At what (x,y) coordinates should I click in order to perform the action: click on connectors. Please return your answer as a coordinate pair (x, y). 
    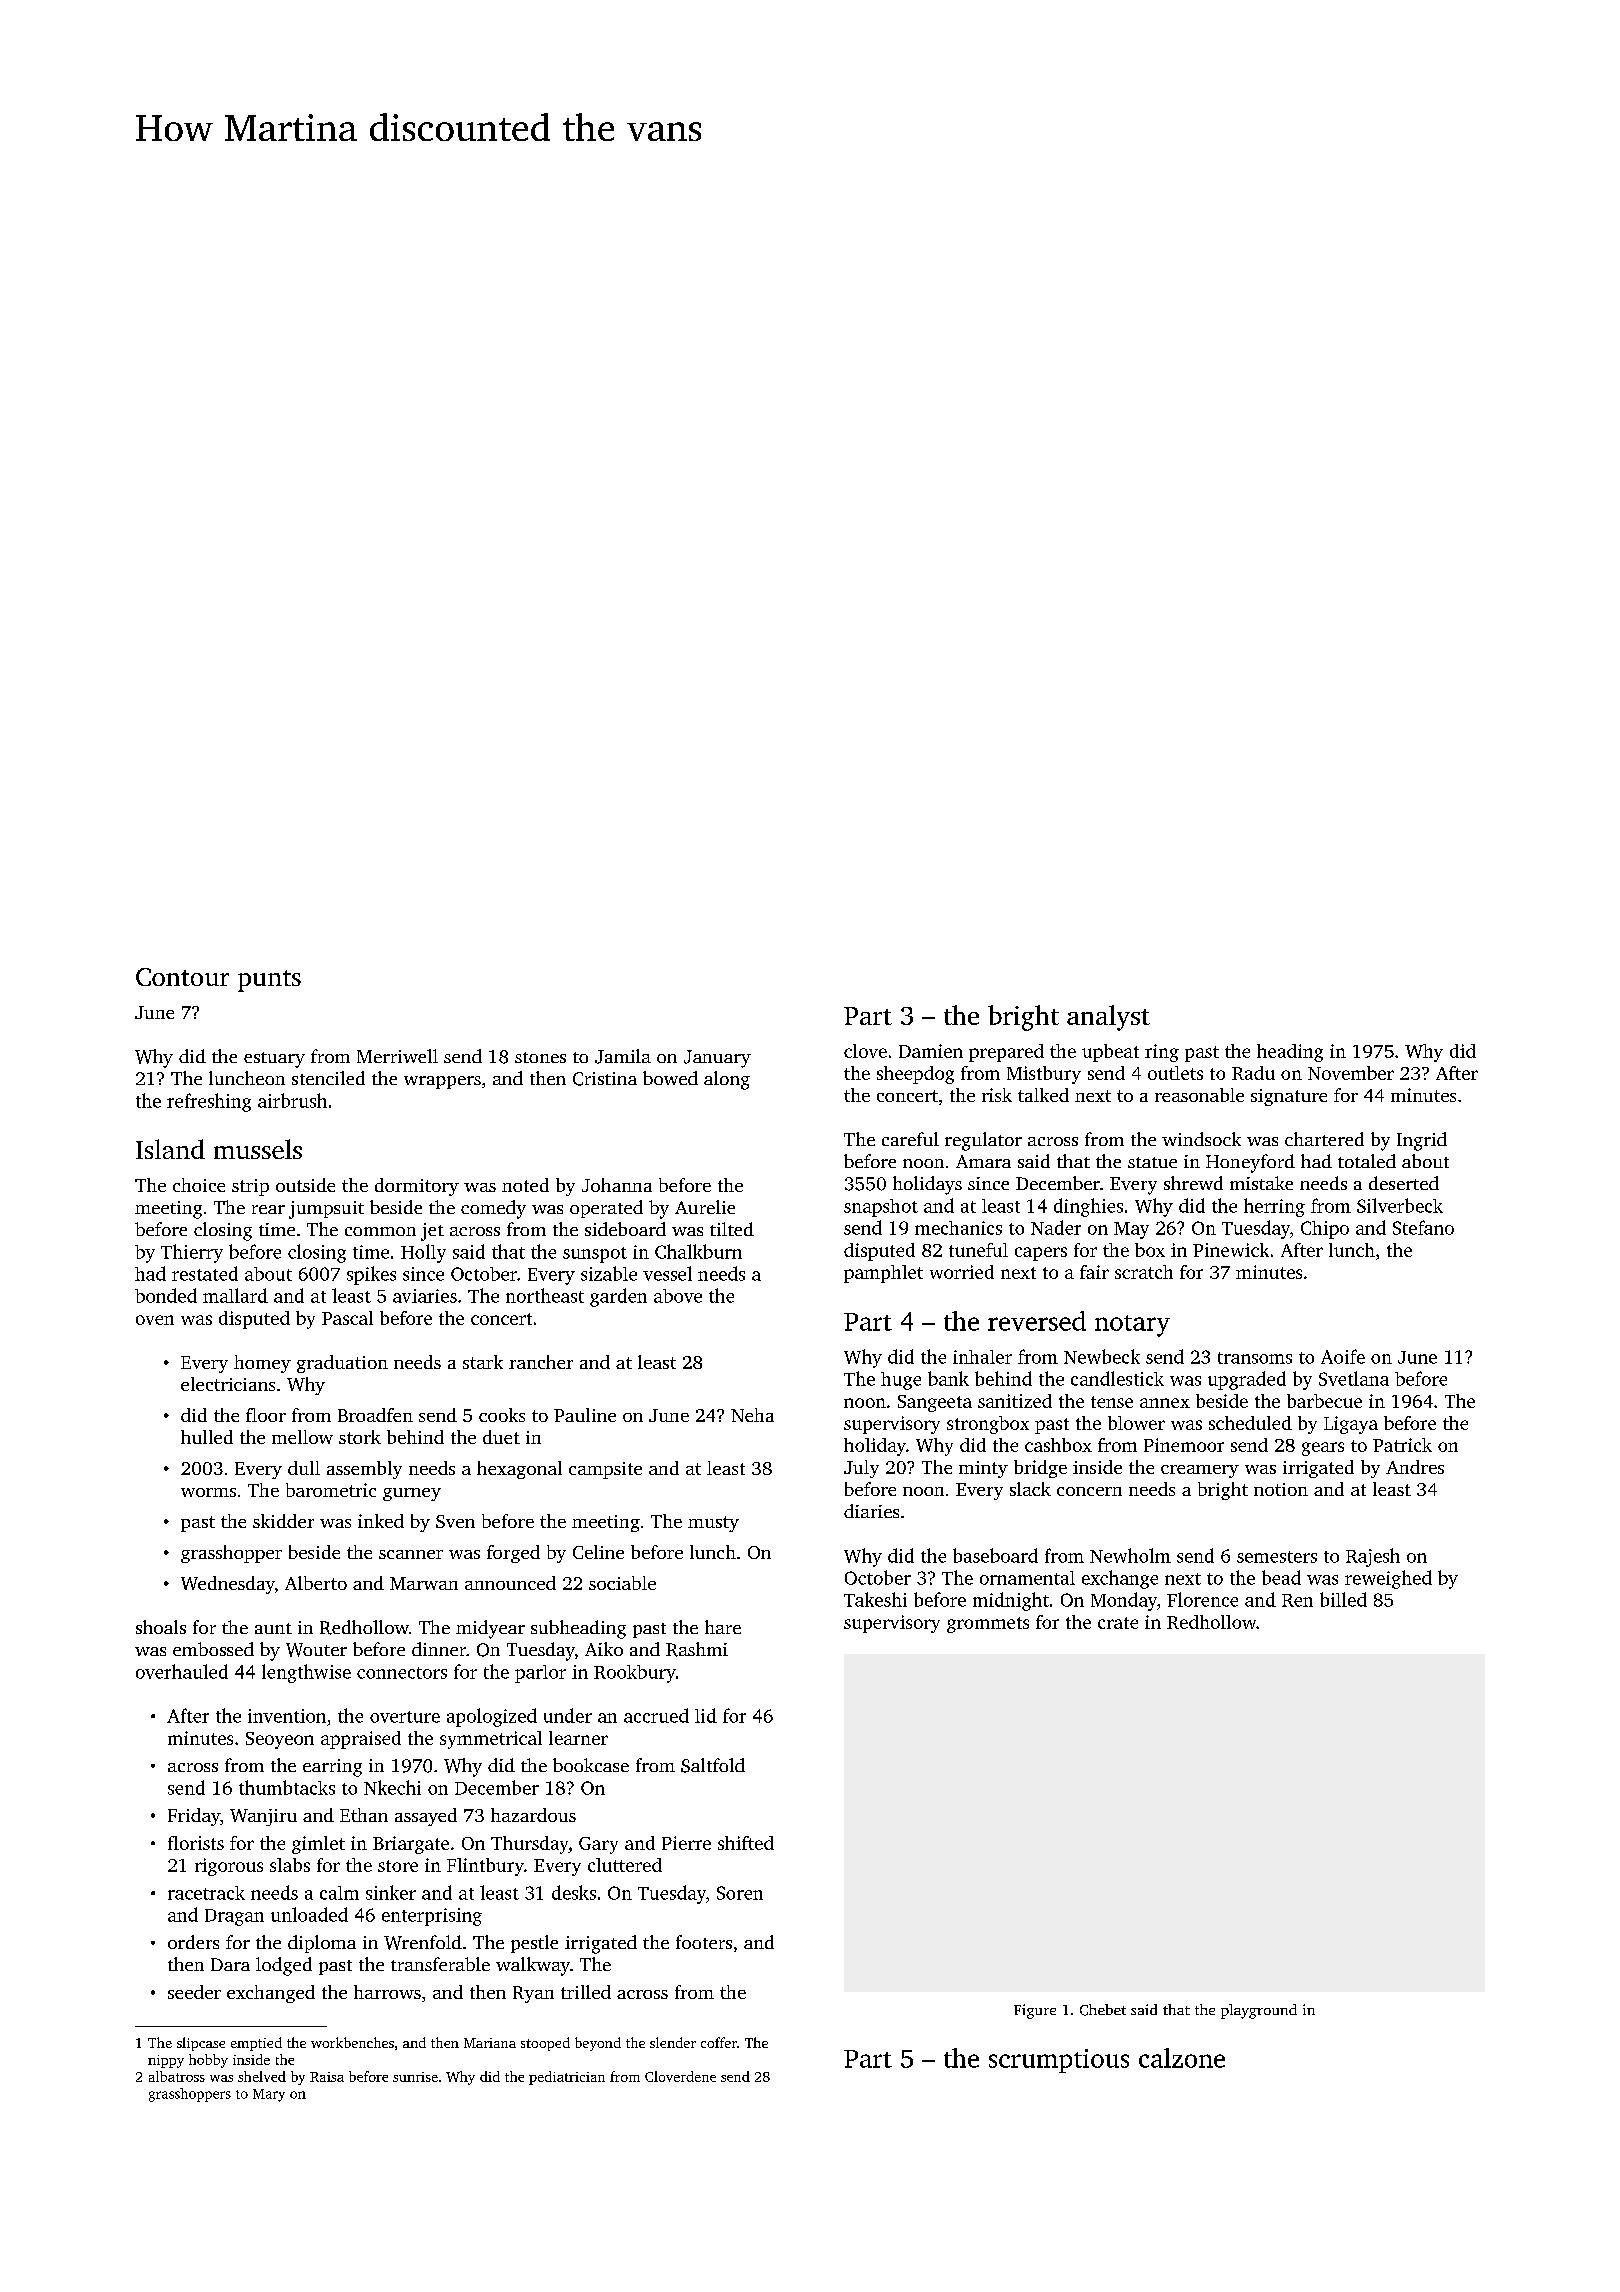
    Looking at the image, I should click on (402, 1673).
